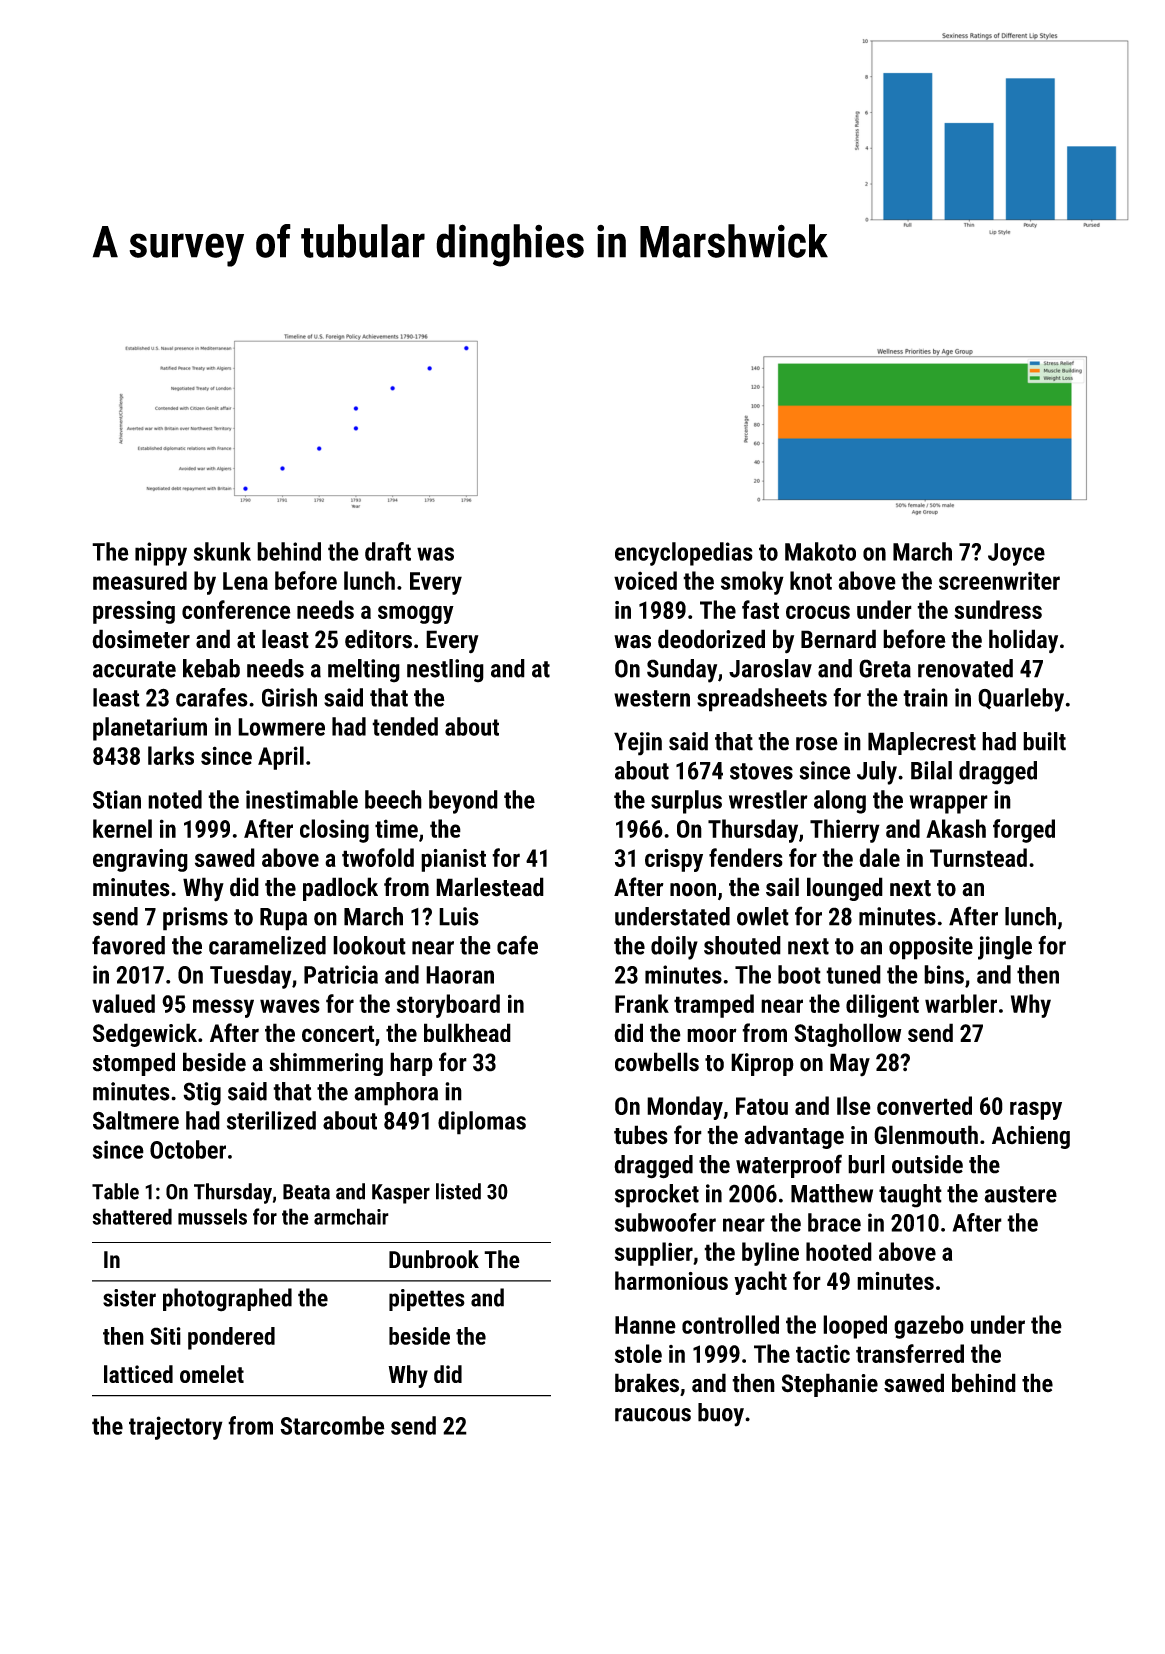 The image size is (1165, 1654). I want to click on listed, so click(458, 1191).
